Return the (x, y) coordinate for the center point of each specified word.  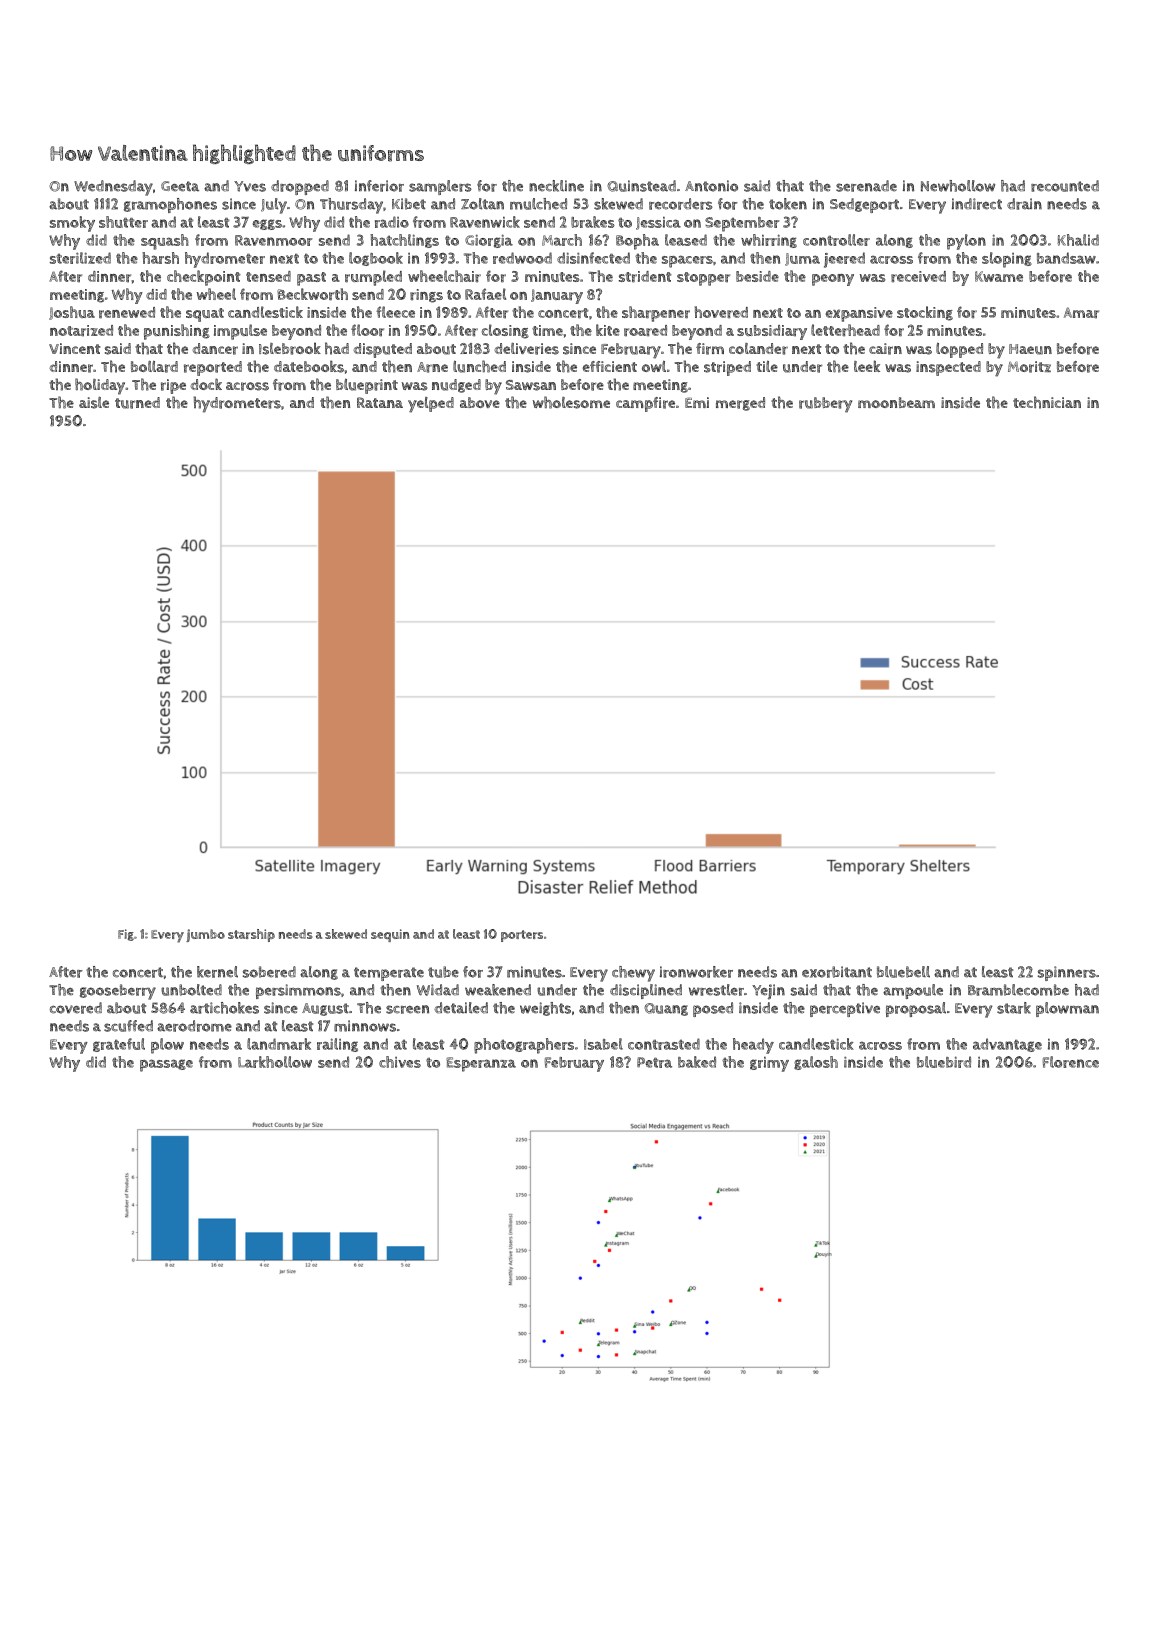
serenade (866, 186)
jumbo (205, 935)
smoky (72, 224)
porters (522, 936)
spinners (1067, 973)
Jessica (658, 223)
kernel (217, 972)
